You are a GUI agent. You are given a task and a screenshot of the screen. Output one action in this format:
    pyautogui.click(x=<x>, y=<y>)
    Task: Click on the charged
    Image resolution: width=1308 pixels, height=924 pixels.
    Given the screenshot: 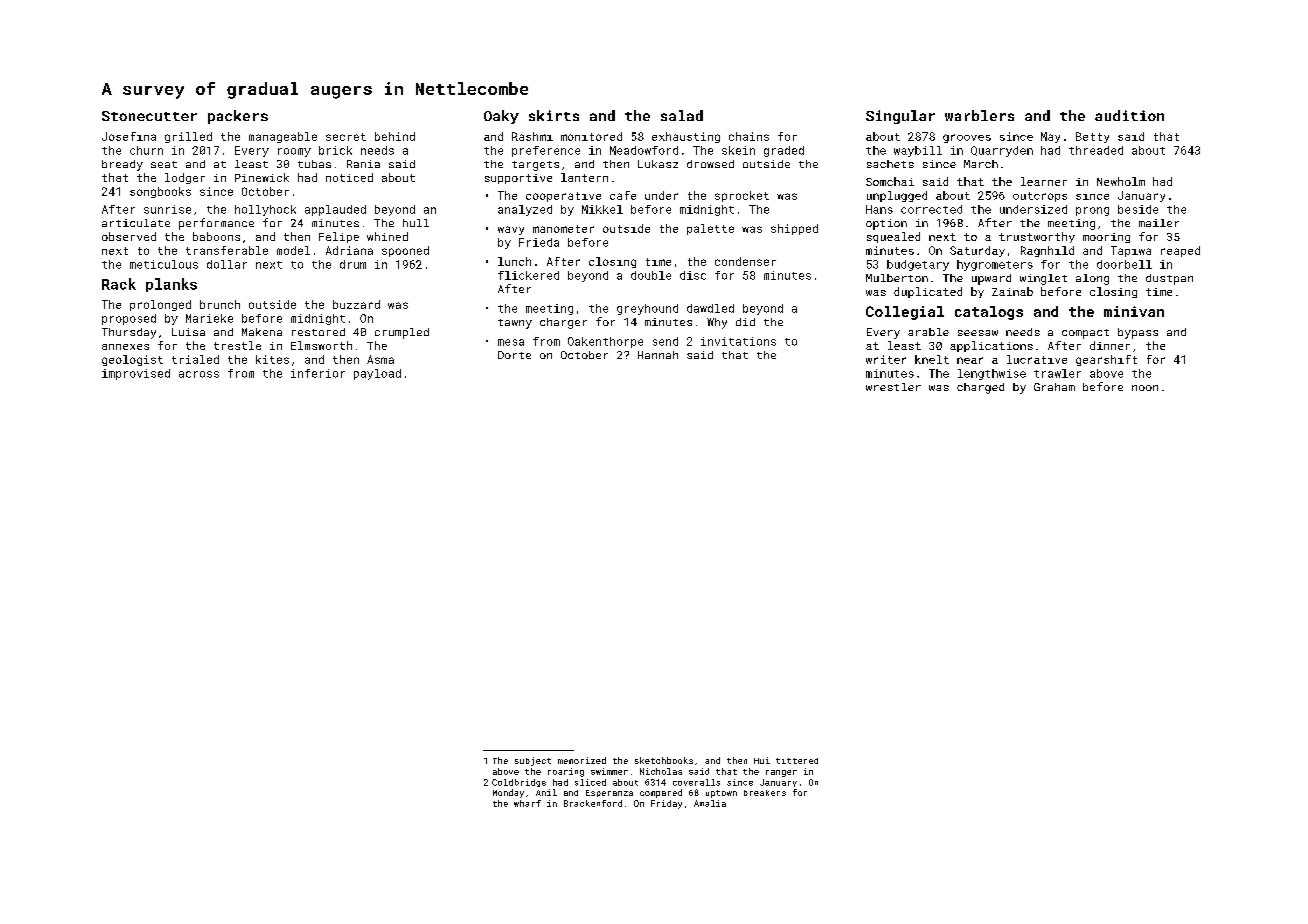 What is the action you would take?
    pyautogui.click(x=980, y=388)
